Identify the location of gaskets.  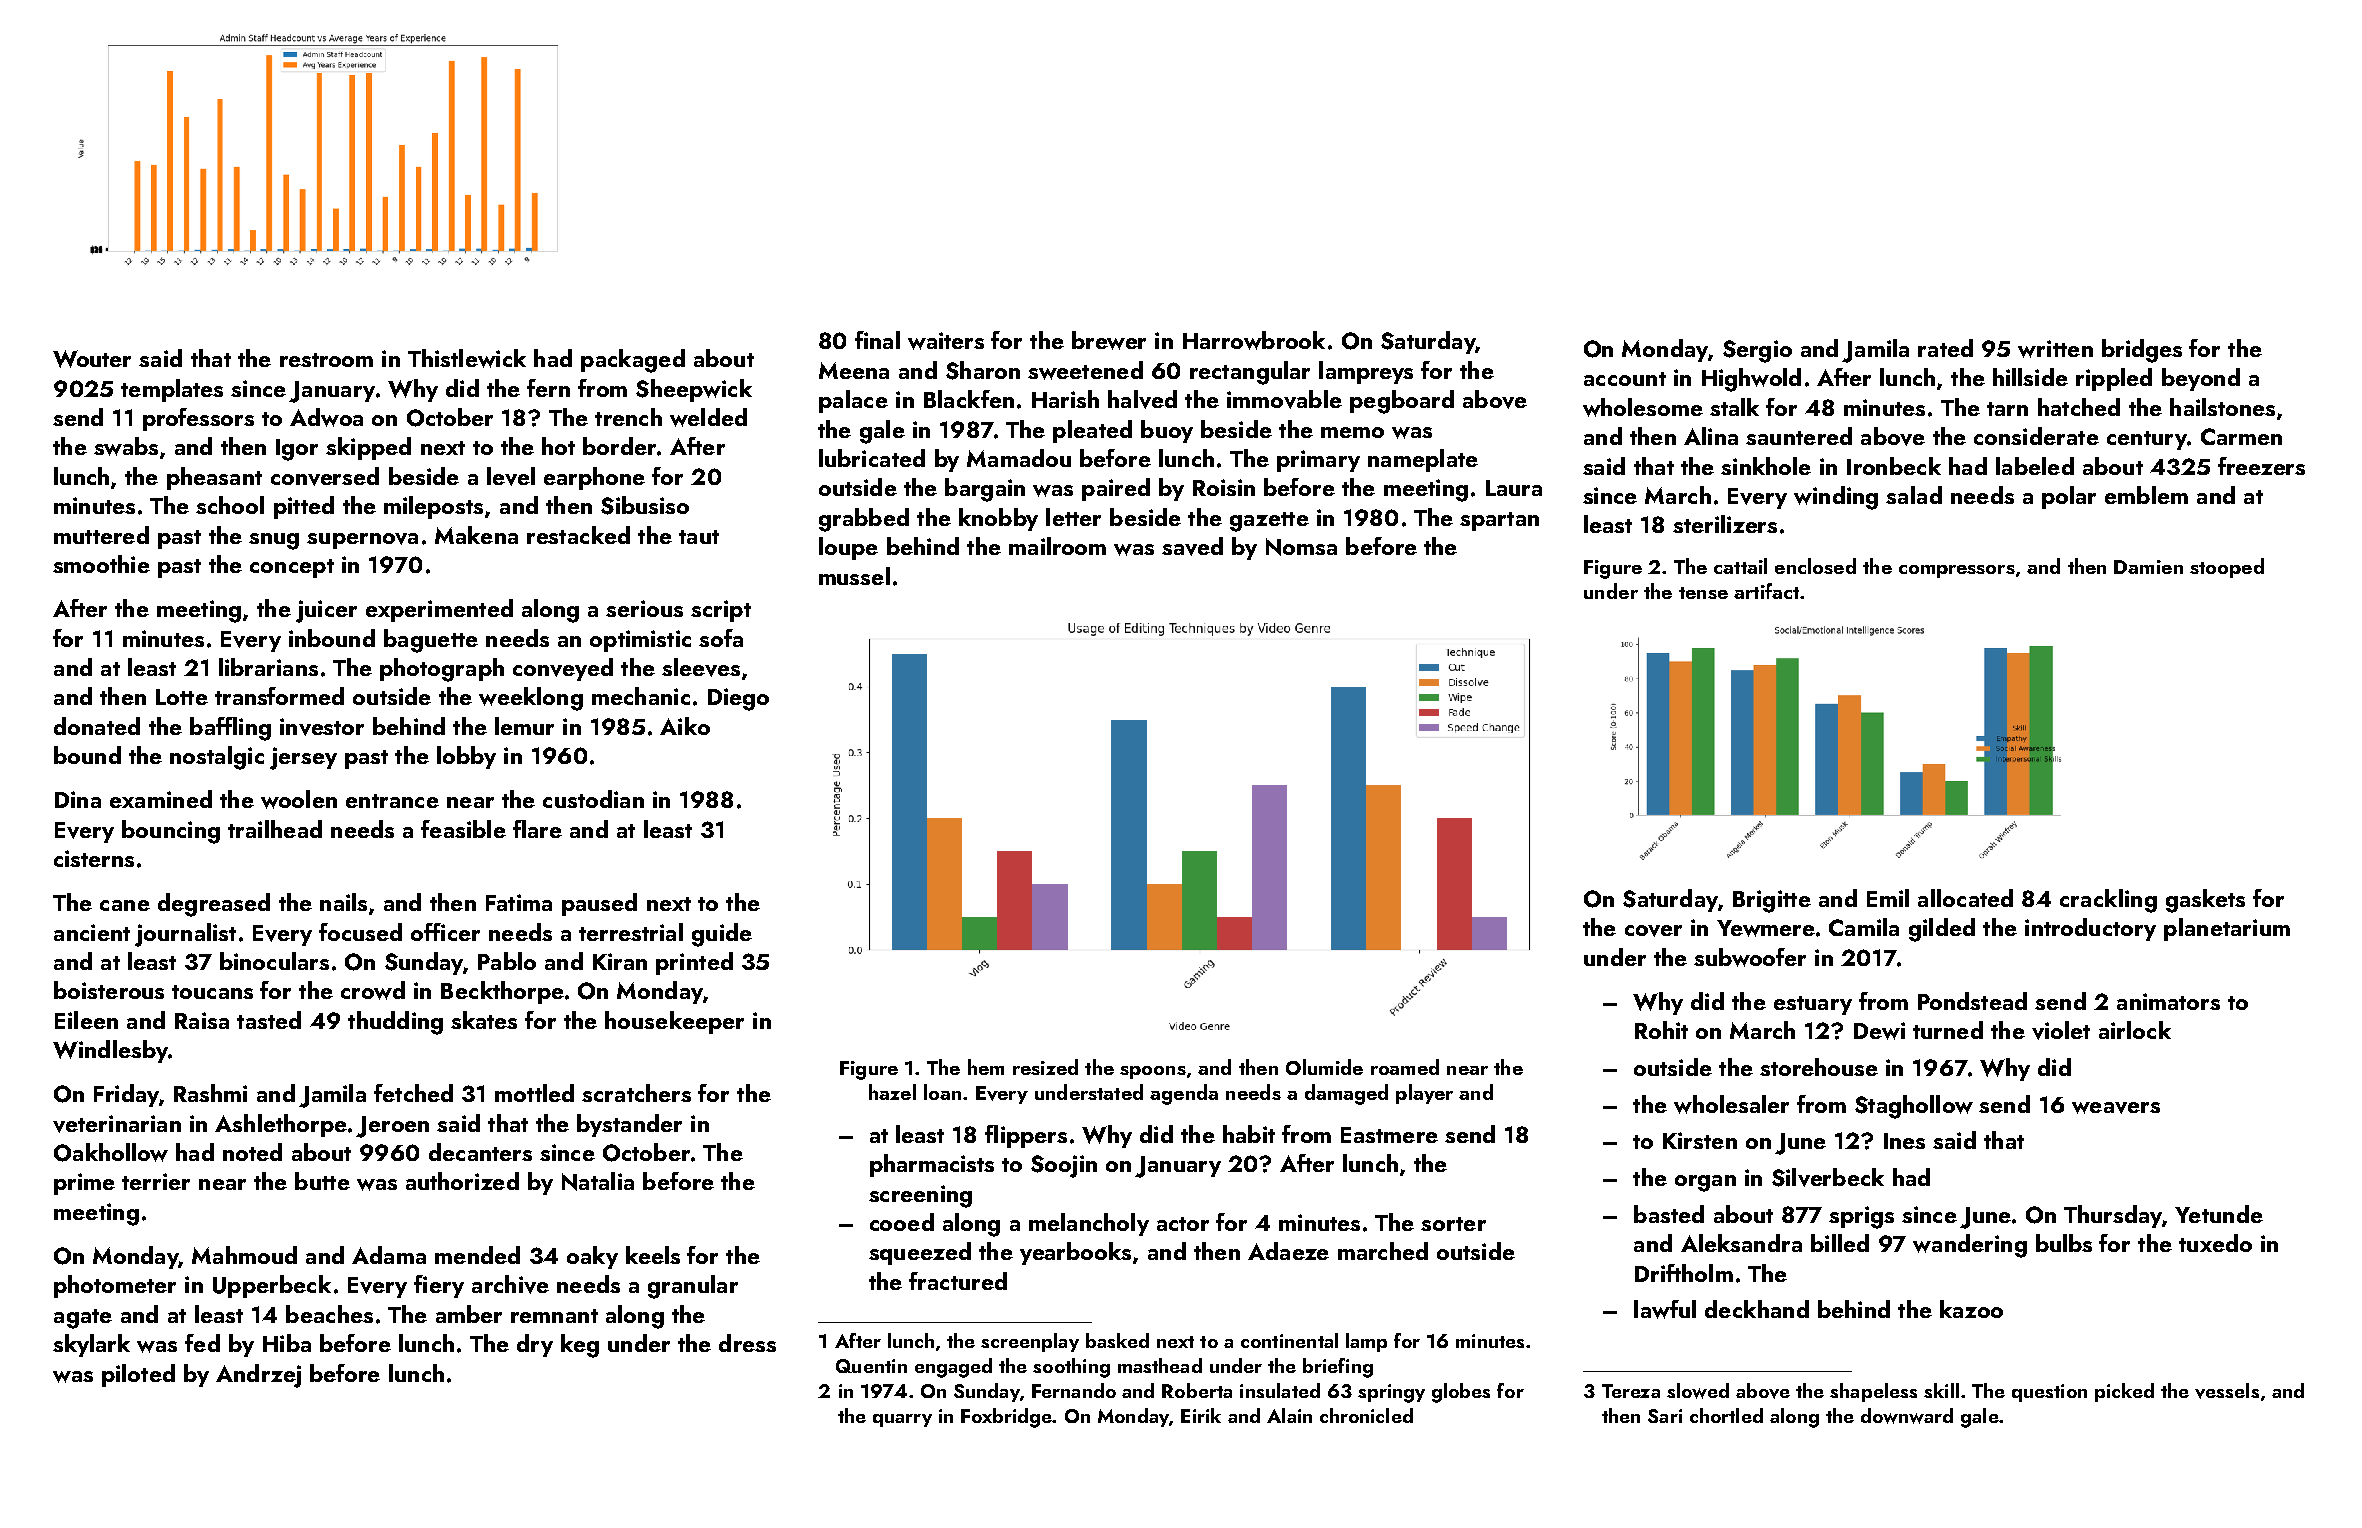
(2205, 901).
